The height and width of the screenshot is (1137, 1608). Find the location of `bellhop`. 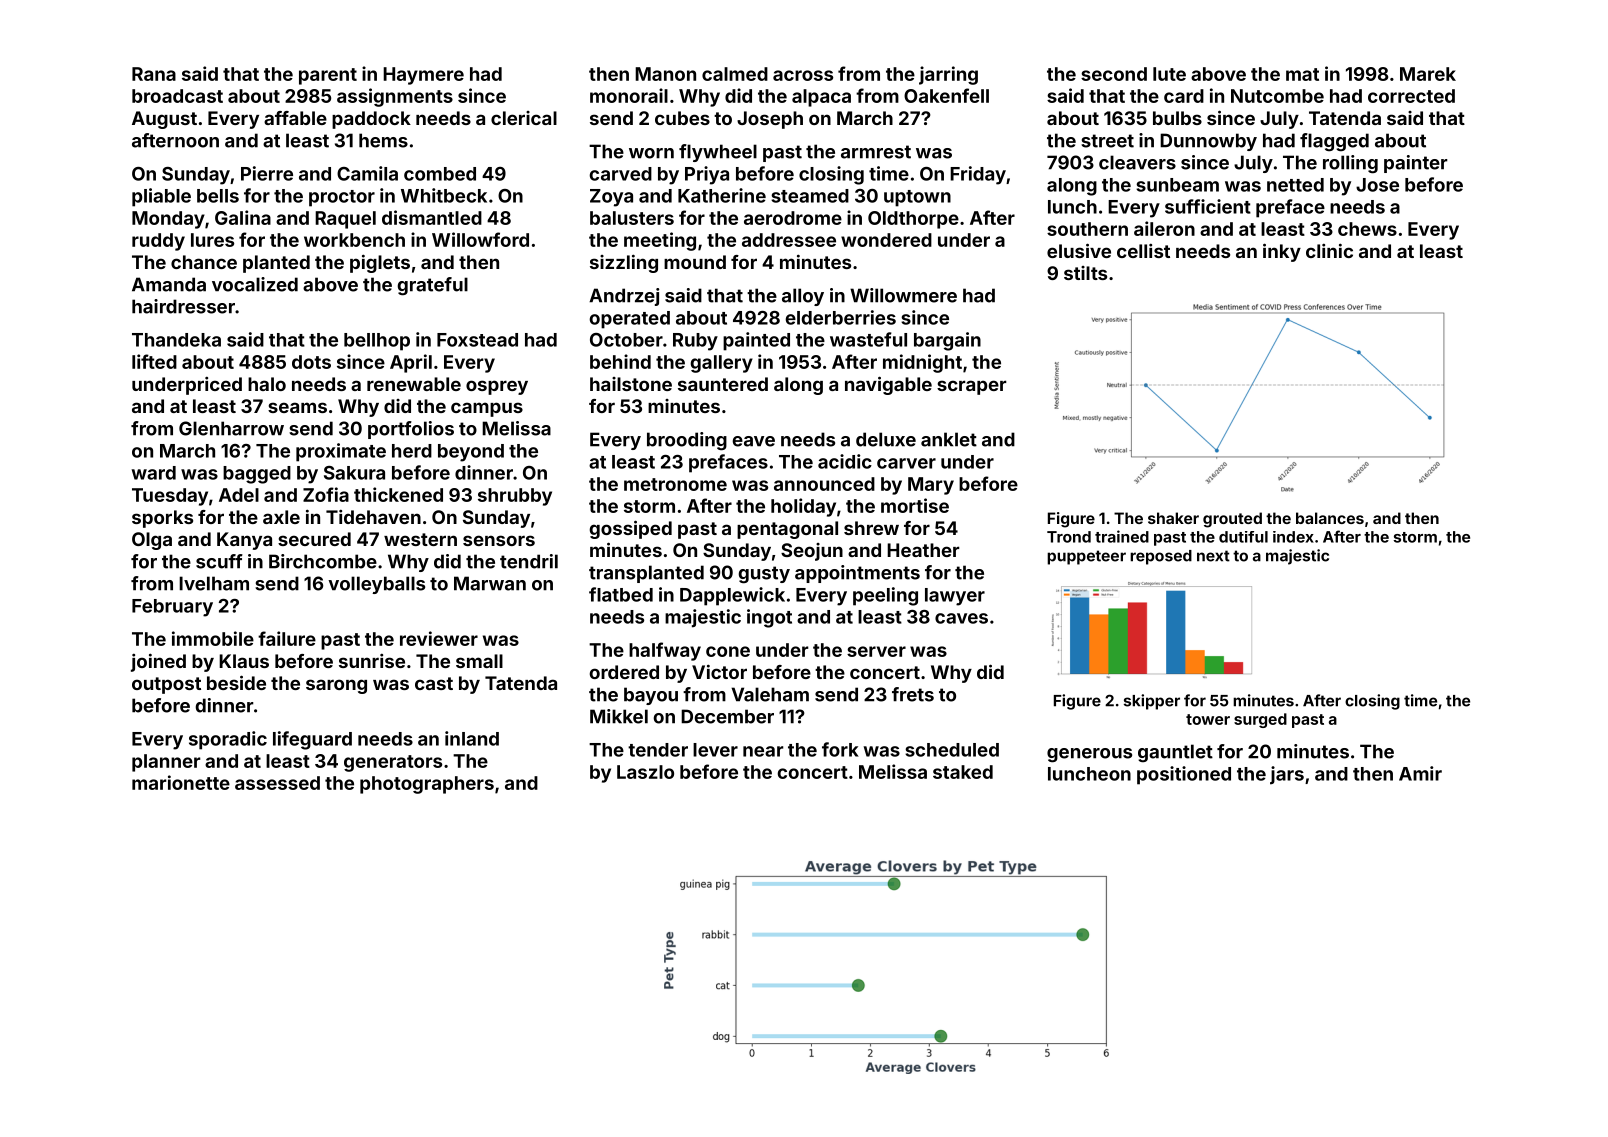

bellhop is located at coordinates (377, 342).
